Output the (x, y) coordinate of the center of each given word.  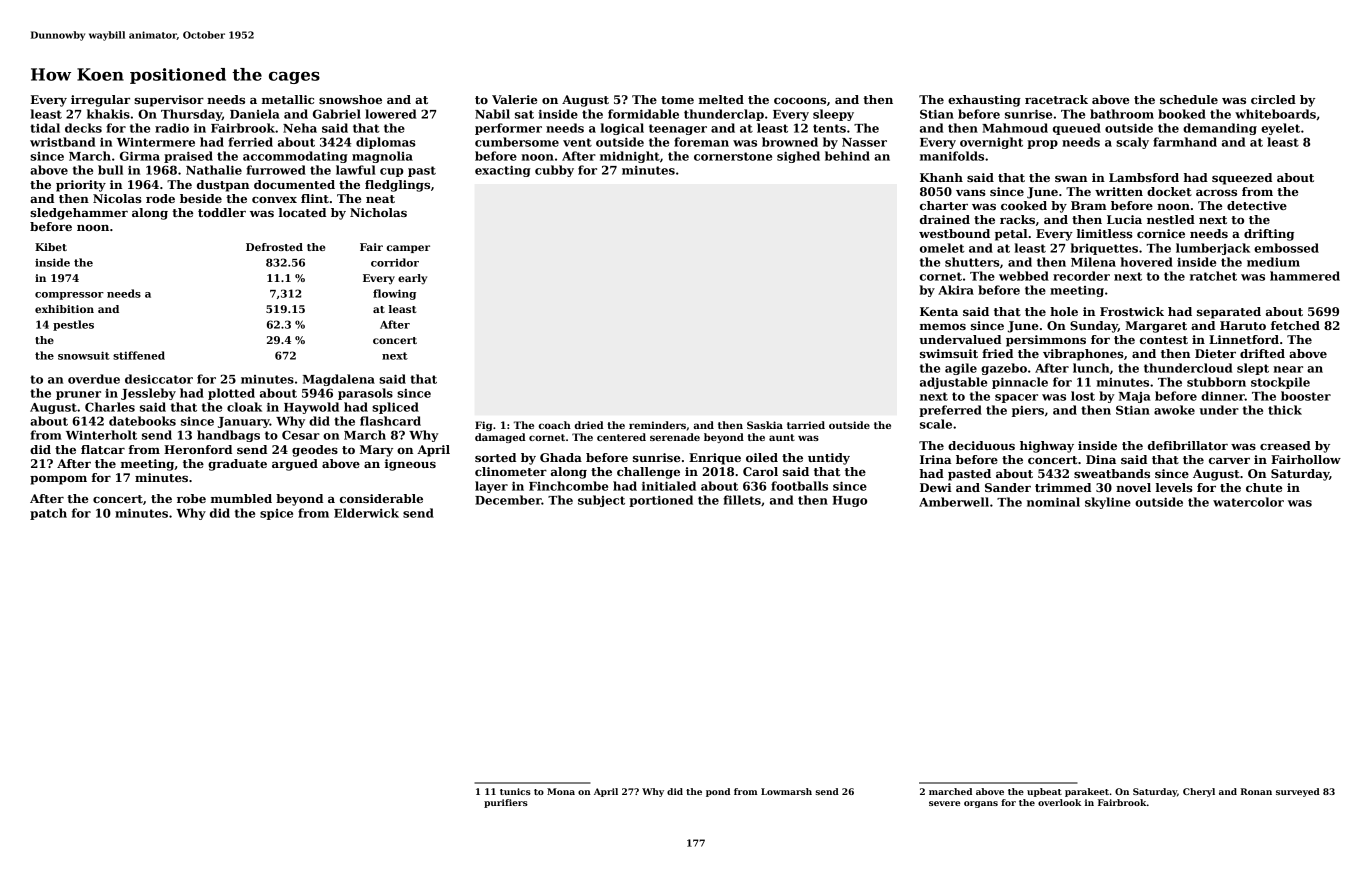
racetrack (1056, 99)
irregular (100, 101)
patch (48, 514)
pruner (78, 395)
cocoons (800, 100)
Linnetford (1244, 339)
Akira (956, 290)
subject (601, 501)
